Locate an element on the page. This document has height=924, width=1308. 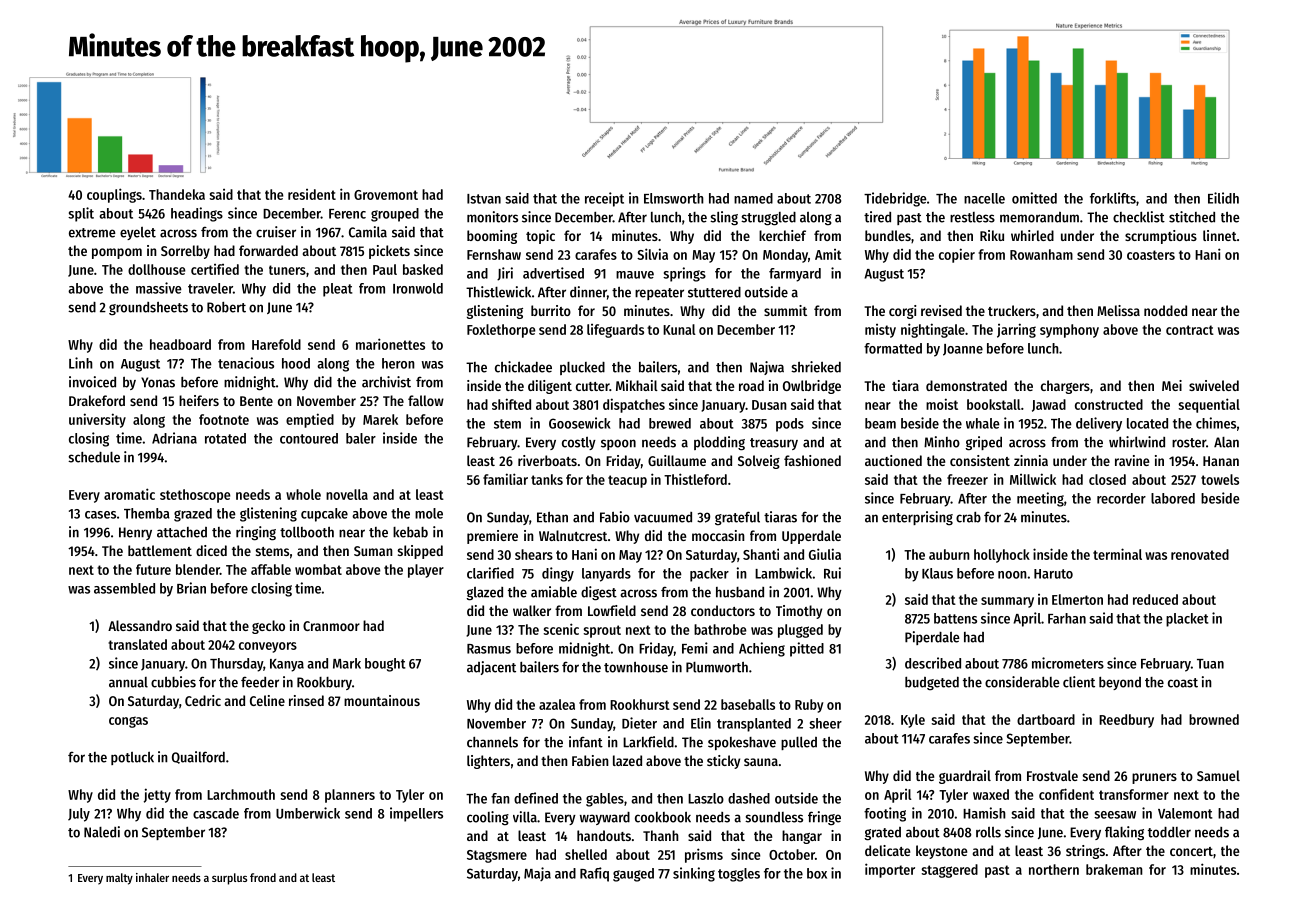
Elmsworth is located at coordinates (674, 198).
